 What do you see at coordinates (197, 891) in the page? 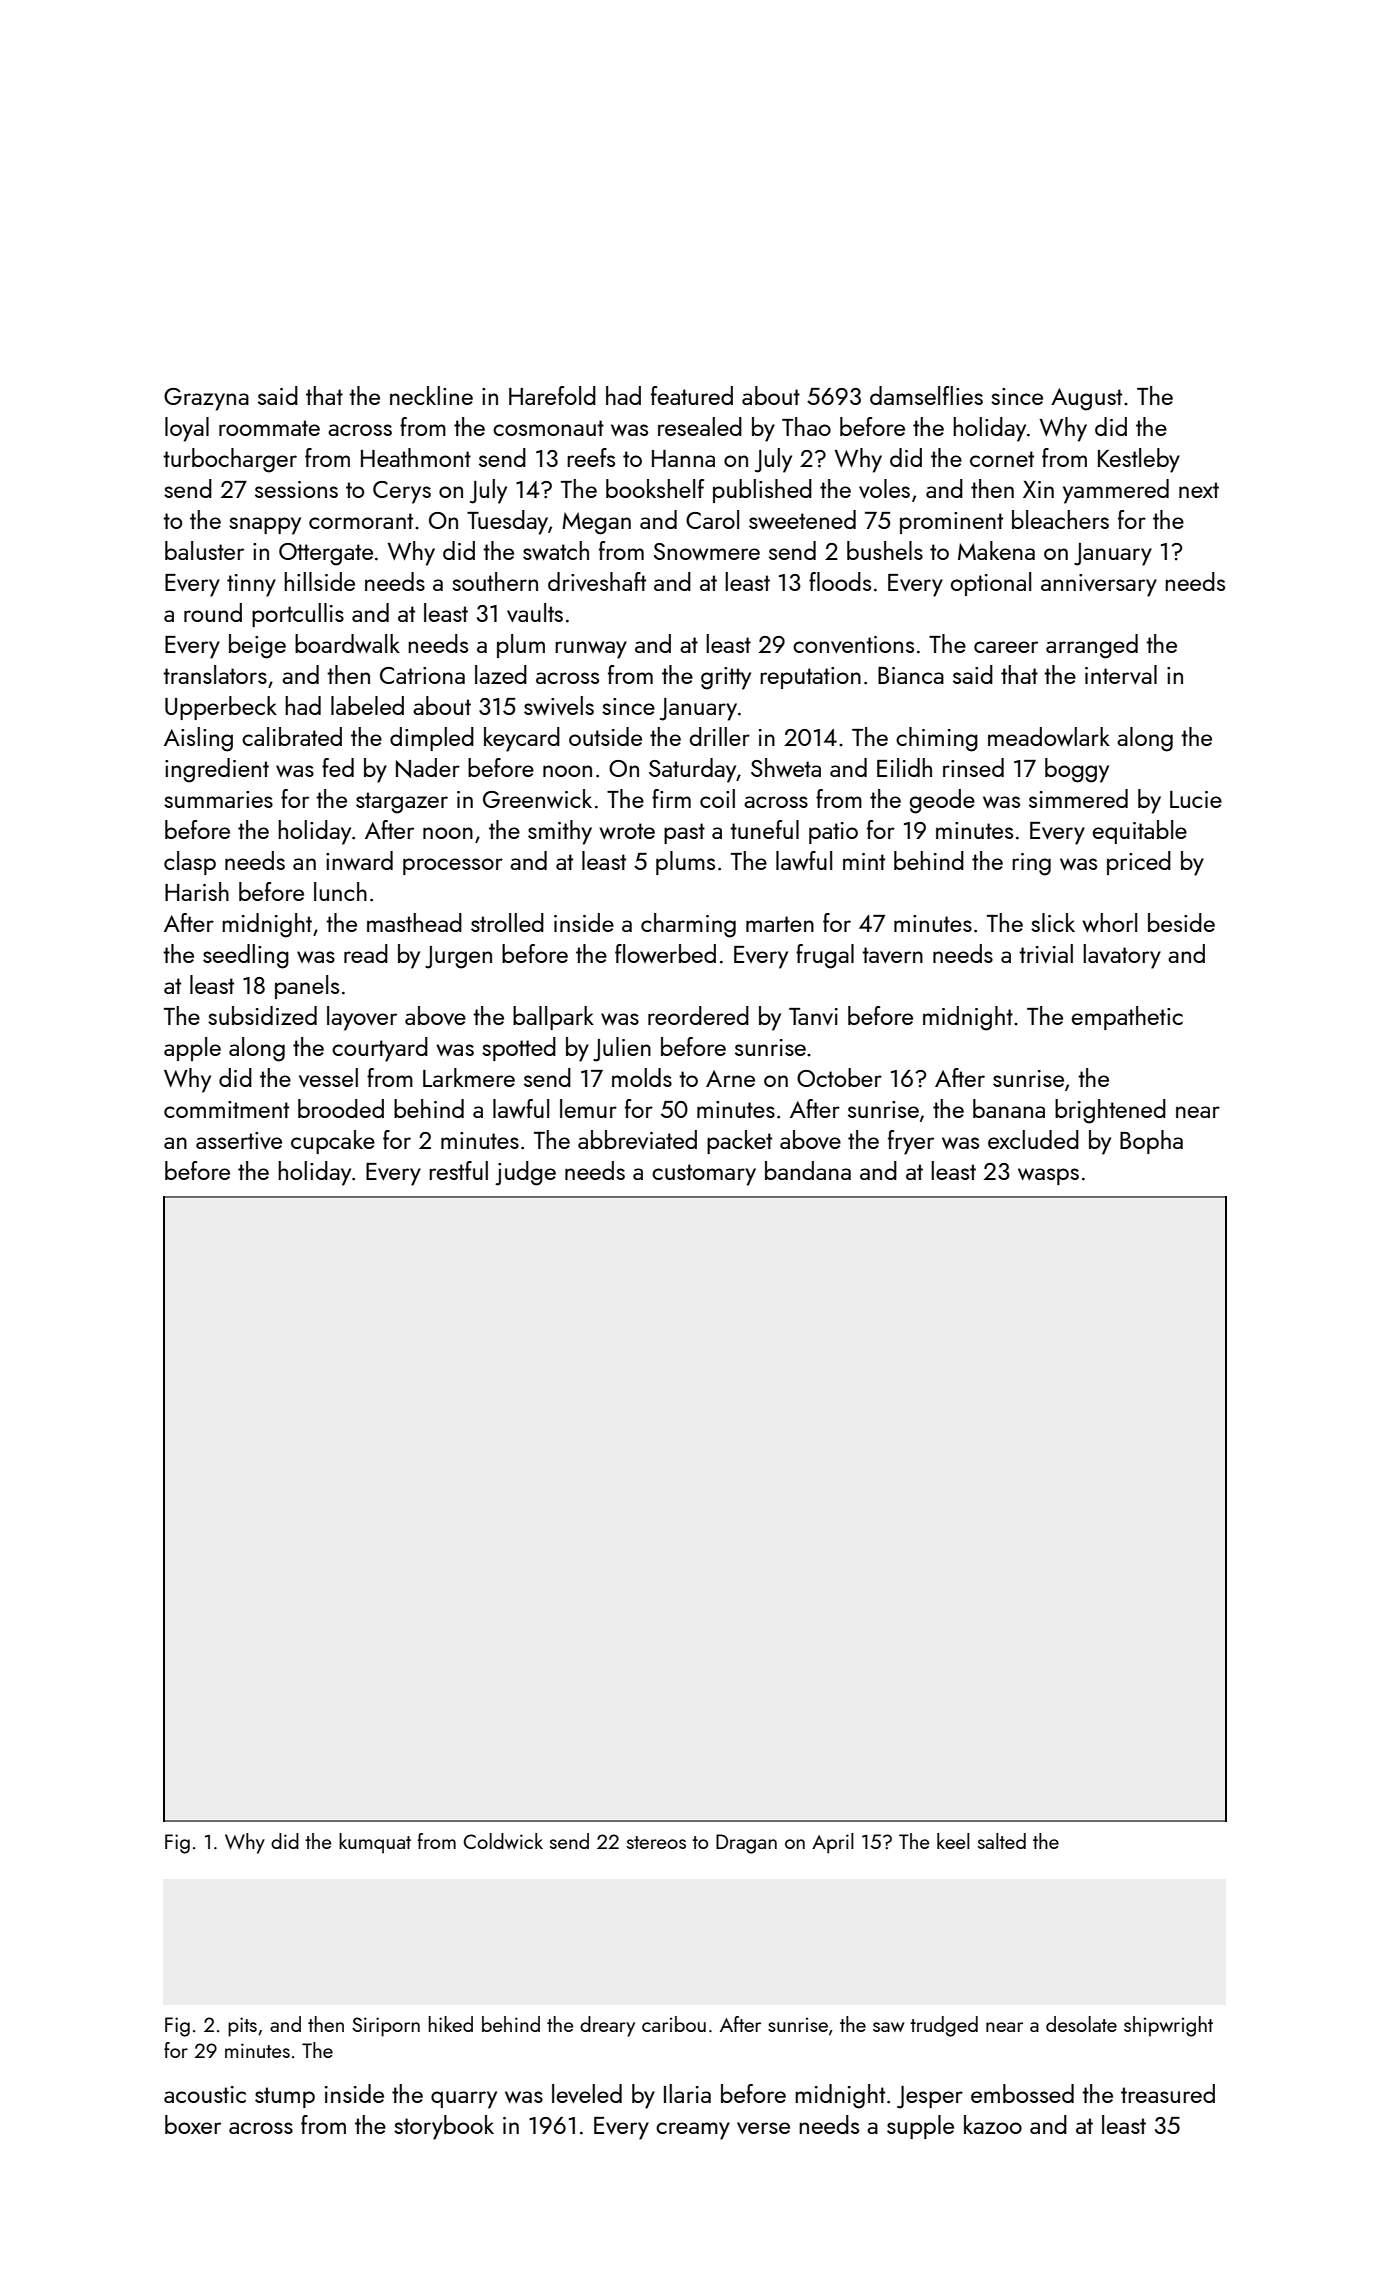
I see `Harish` at bounding box center [197, 891].
